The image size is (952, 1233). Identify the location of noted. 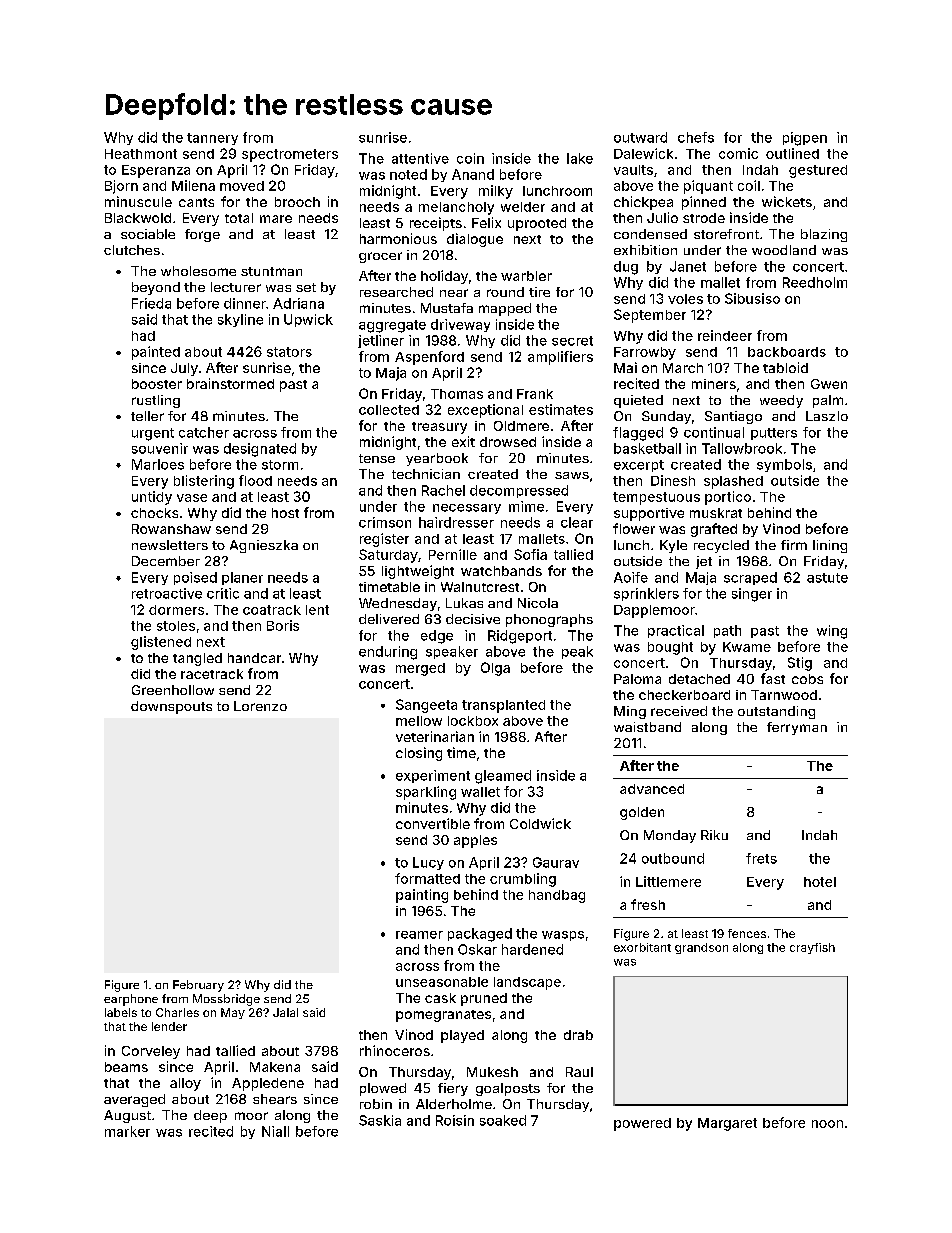
(408, 174).
